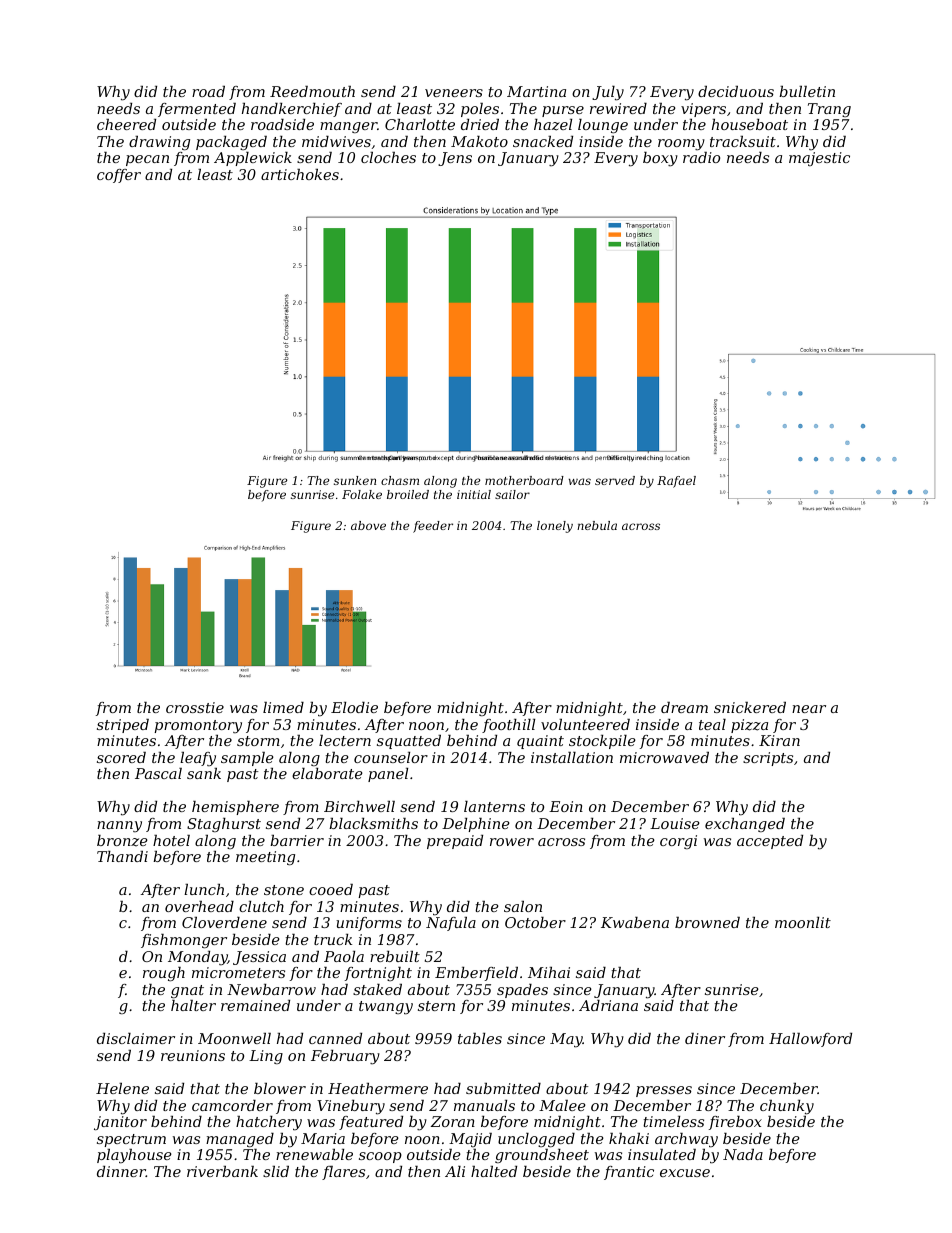 Image resolution: width=952 pixels, height=1233 pixels. What do you see at coordinates (136, 1038) in the document?
I see `disclaimer` at bounding box center [136, 1038].
